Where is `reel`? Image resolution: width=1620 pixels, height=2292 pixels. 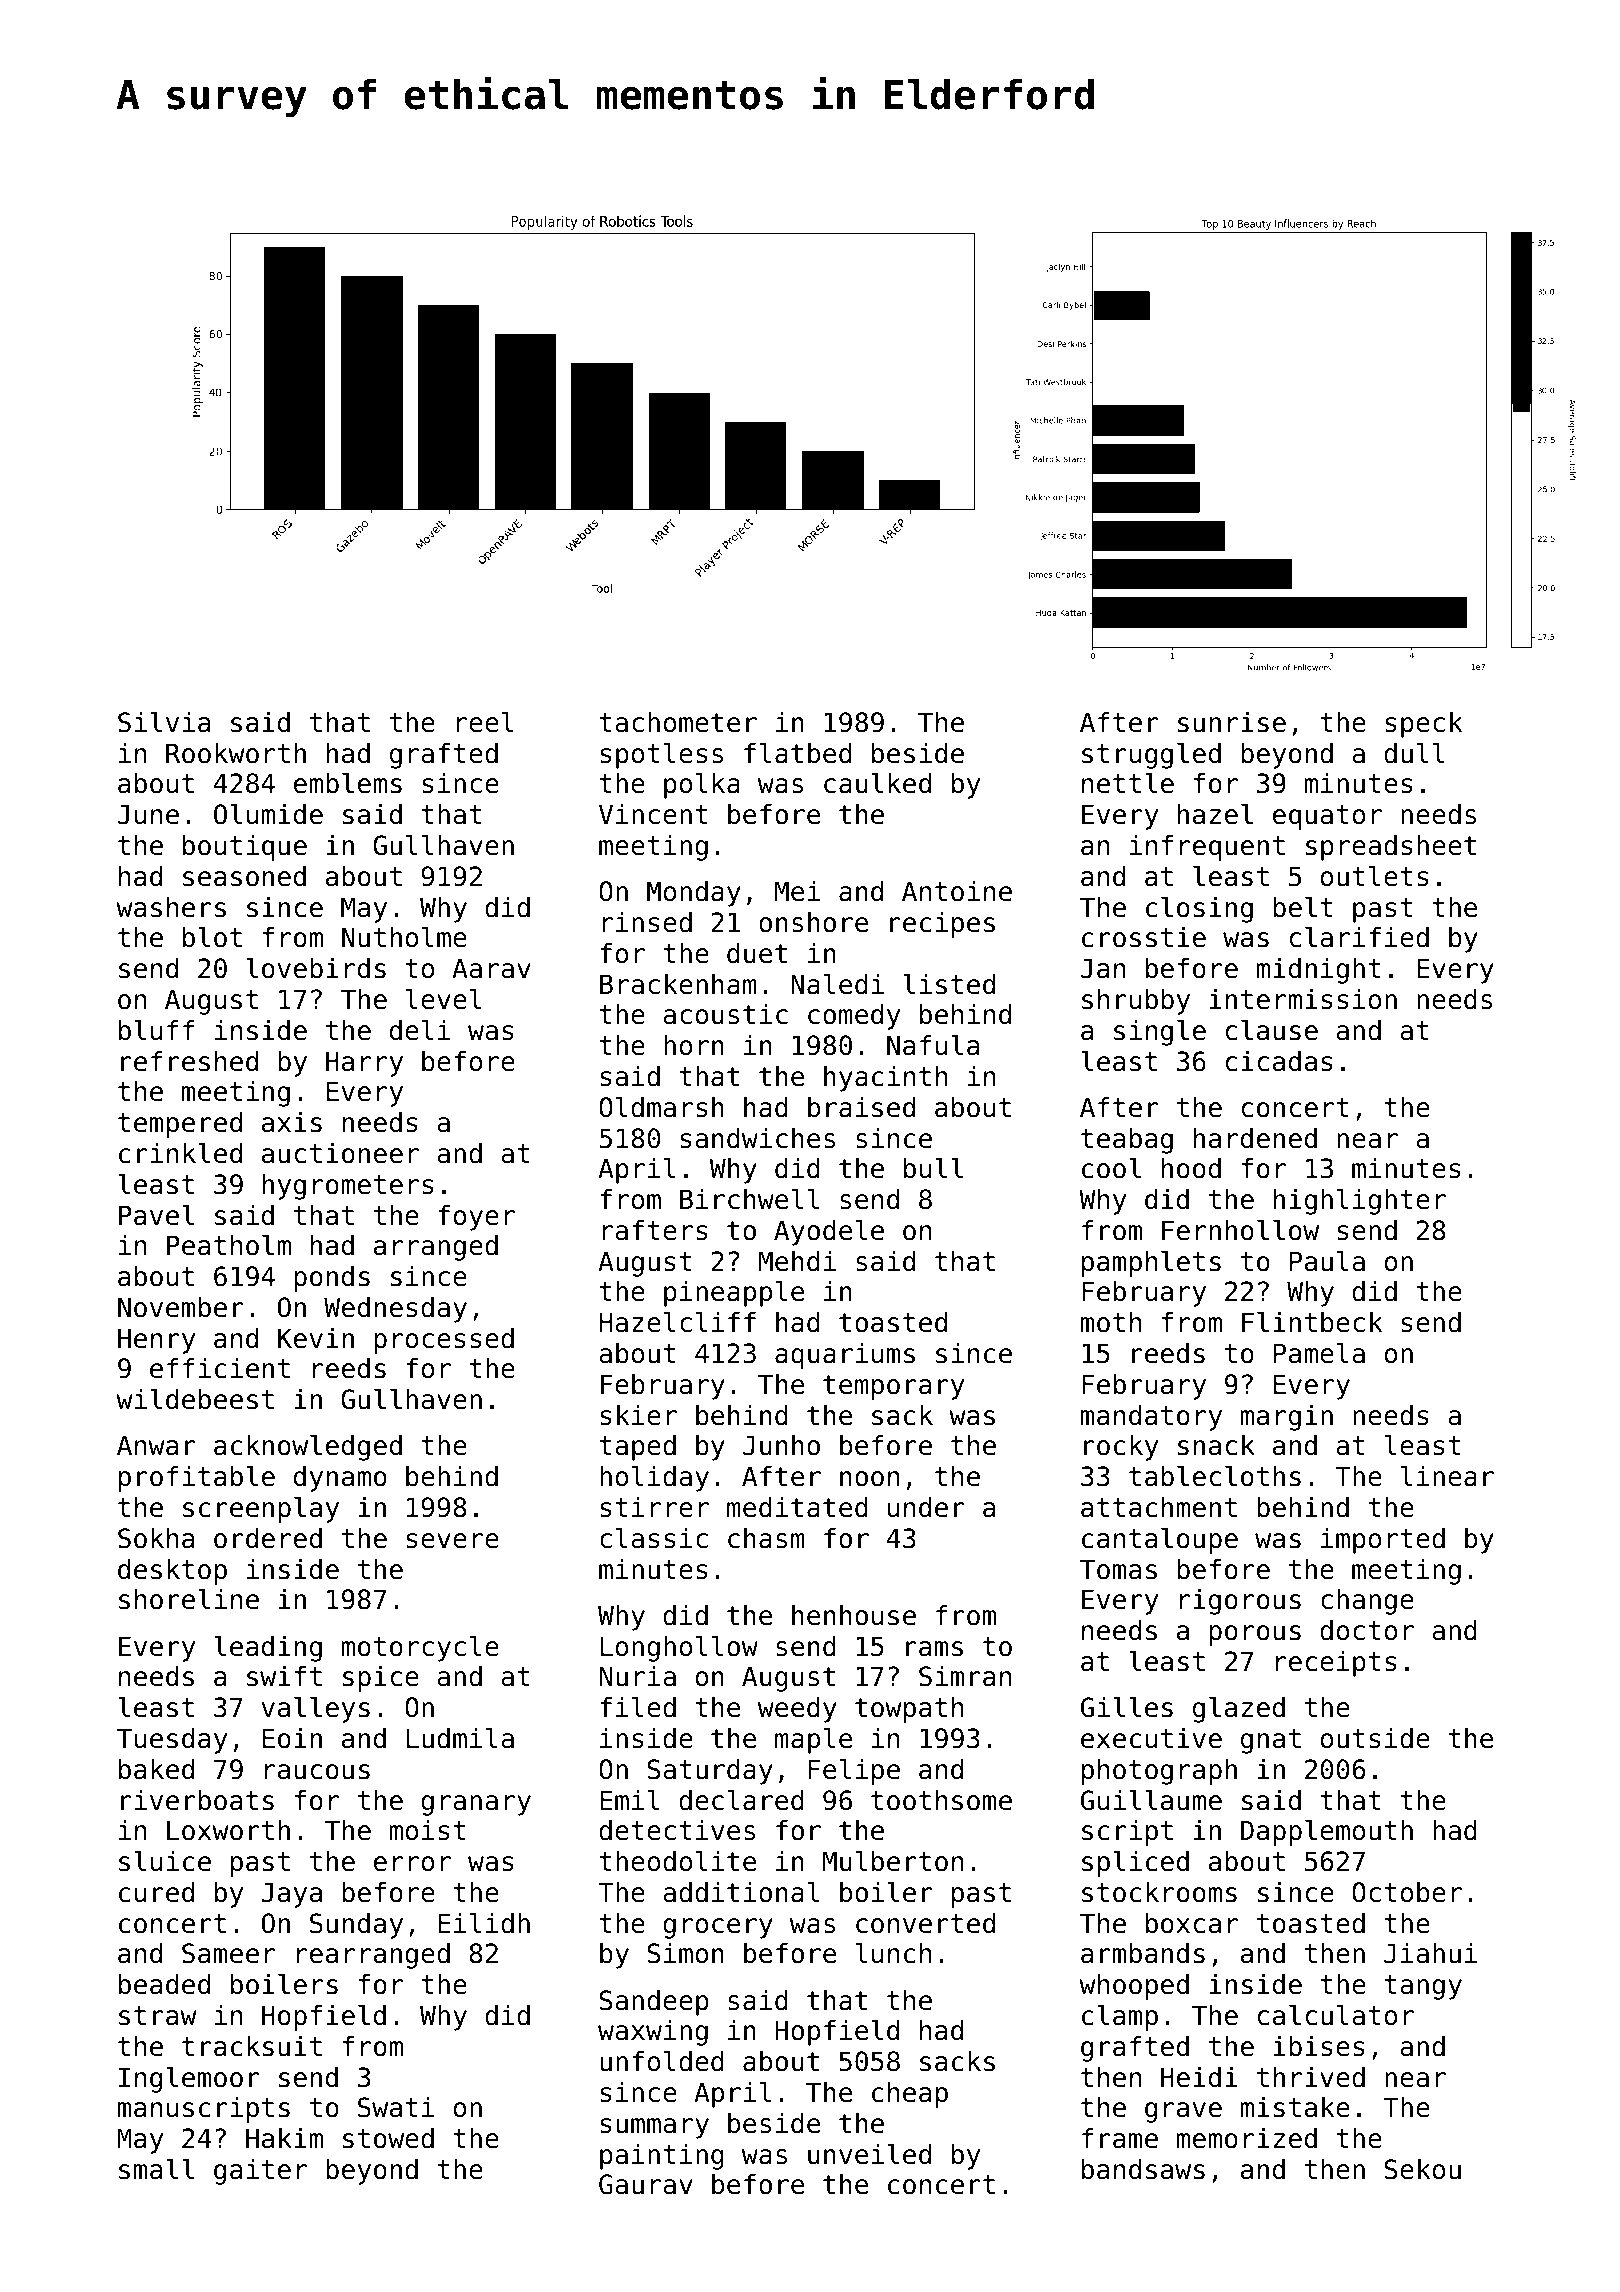
reel is located at coordinates (485, 722).
